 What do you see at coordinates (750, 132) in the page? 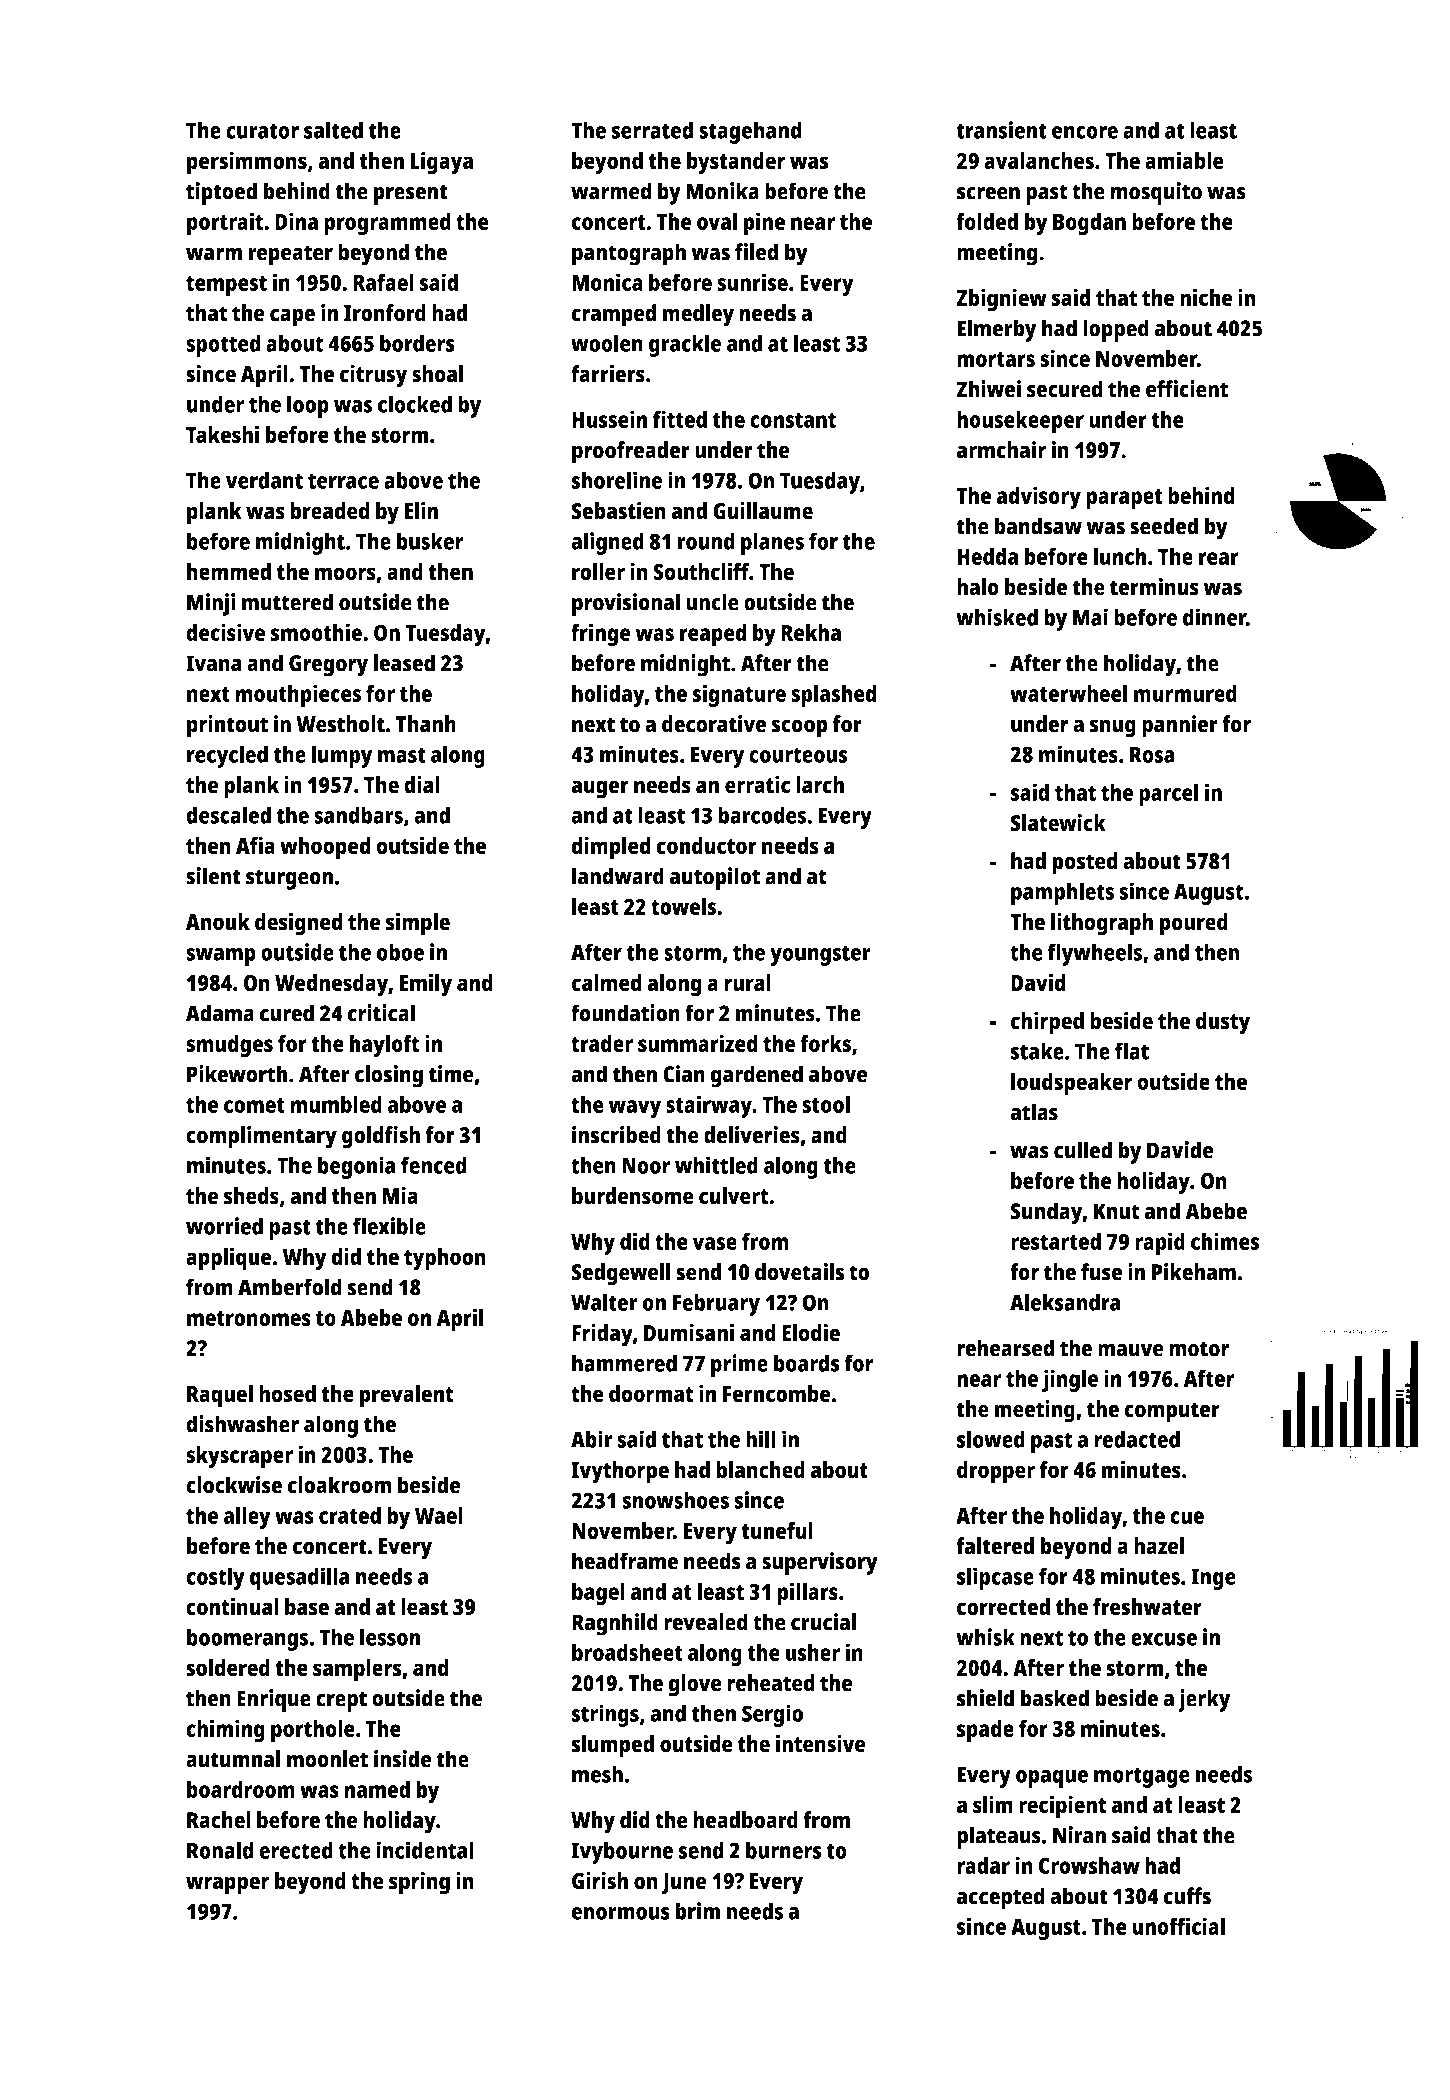
I see `stagehand` at bounding box center [750, 132].
